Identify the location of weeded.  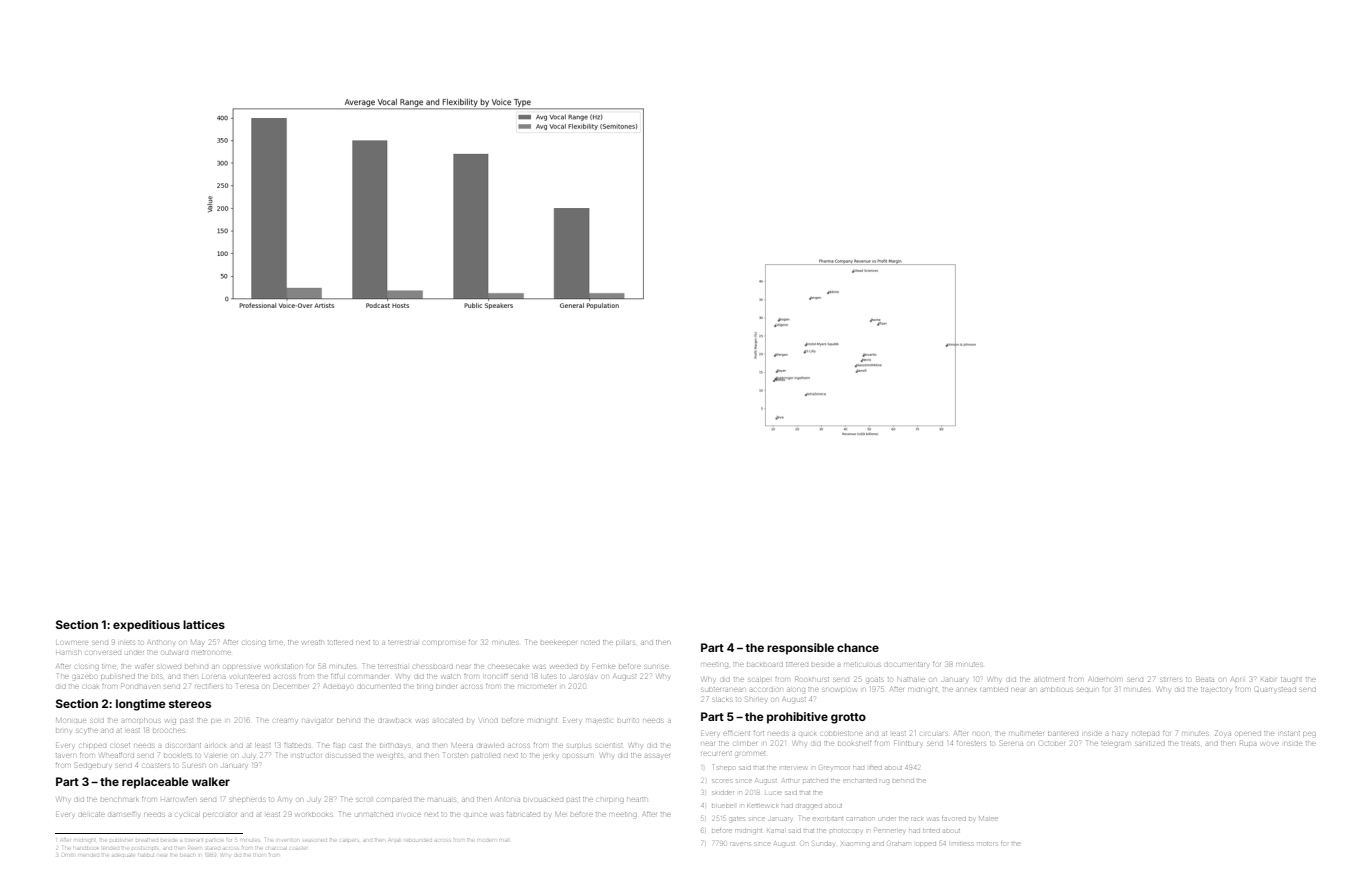
(563, 667).
